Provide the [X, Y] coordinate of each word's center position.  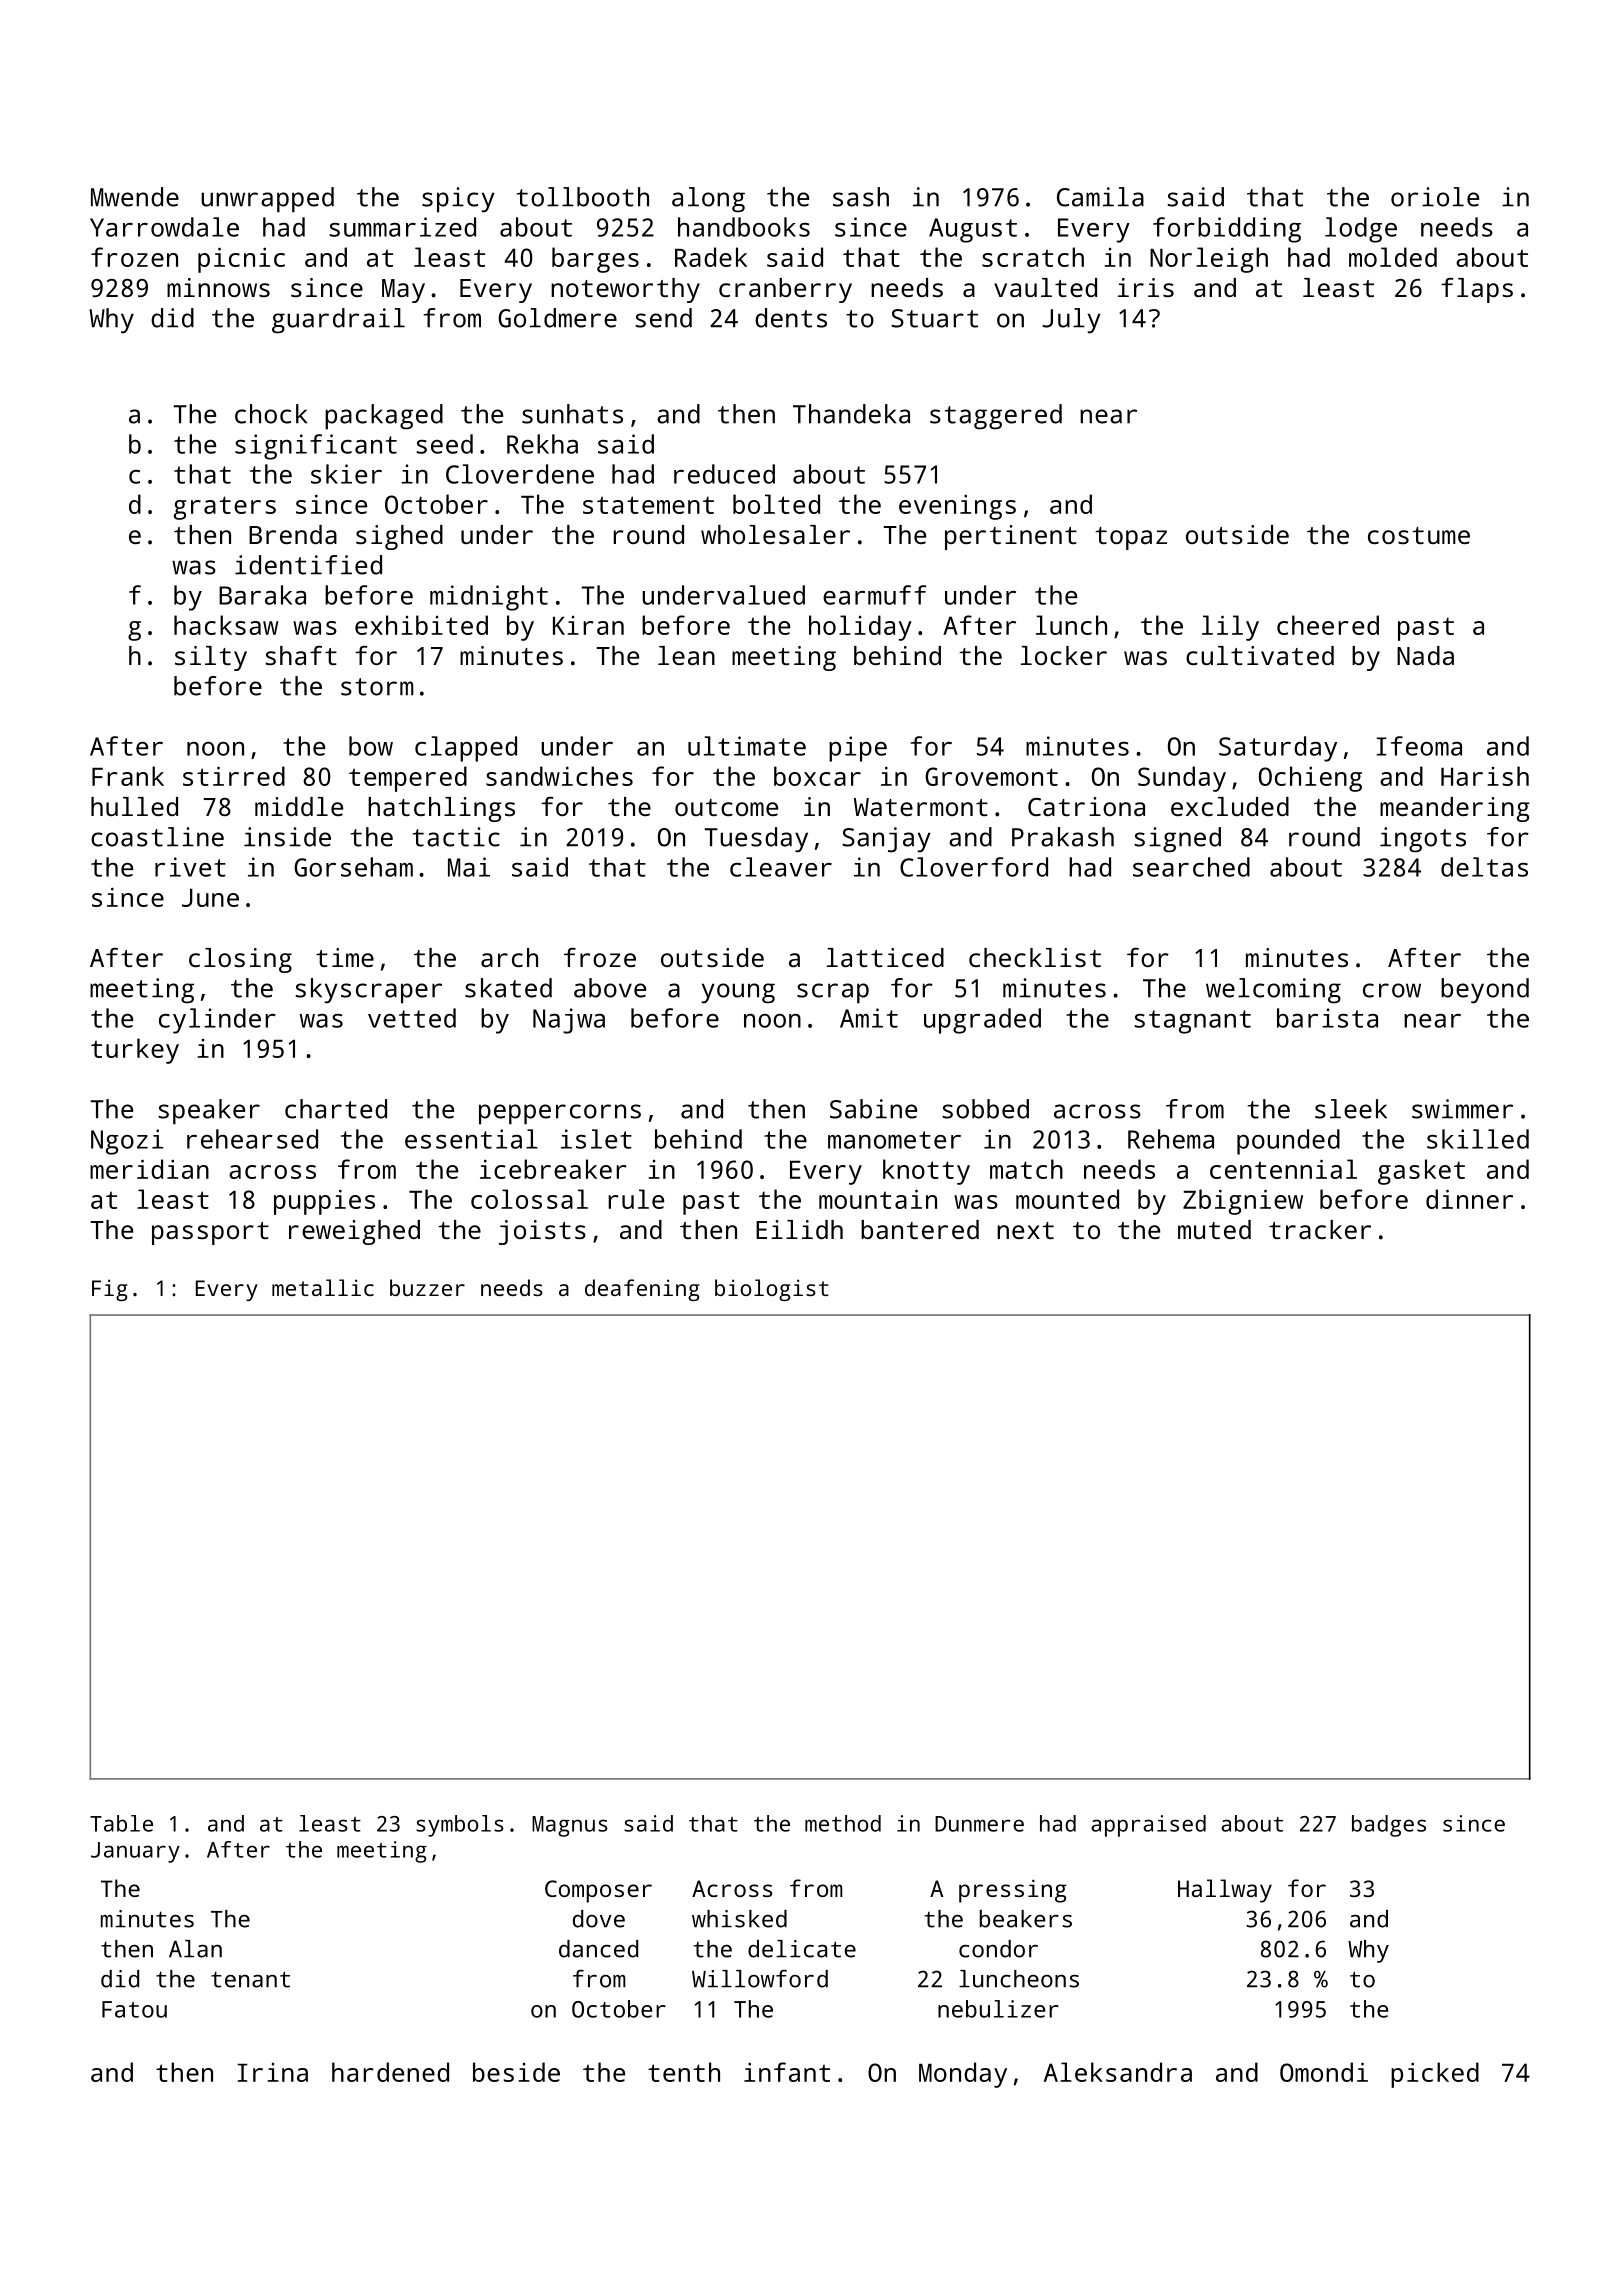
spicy [458, 200]
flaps [1477, 290]
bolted [776, 504]
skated [508, 988]
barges [595, 260]
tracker [1320, 1229]
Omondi [1324, 2072]
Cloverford [974, 867]
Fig [110, 1290]
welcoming [1273, 991]
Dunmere [979, 1824]
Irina [273, 2072]
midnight [489, 598]
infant [787, 2072]
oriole [1435, 197]
